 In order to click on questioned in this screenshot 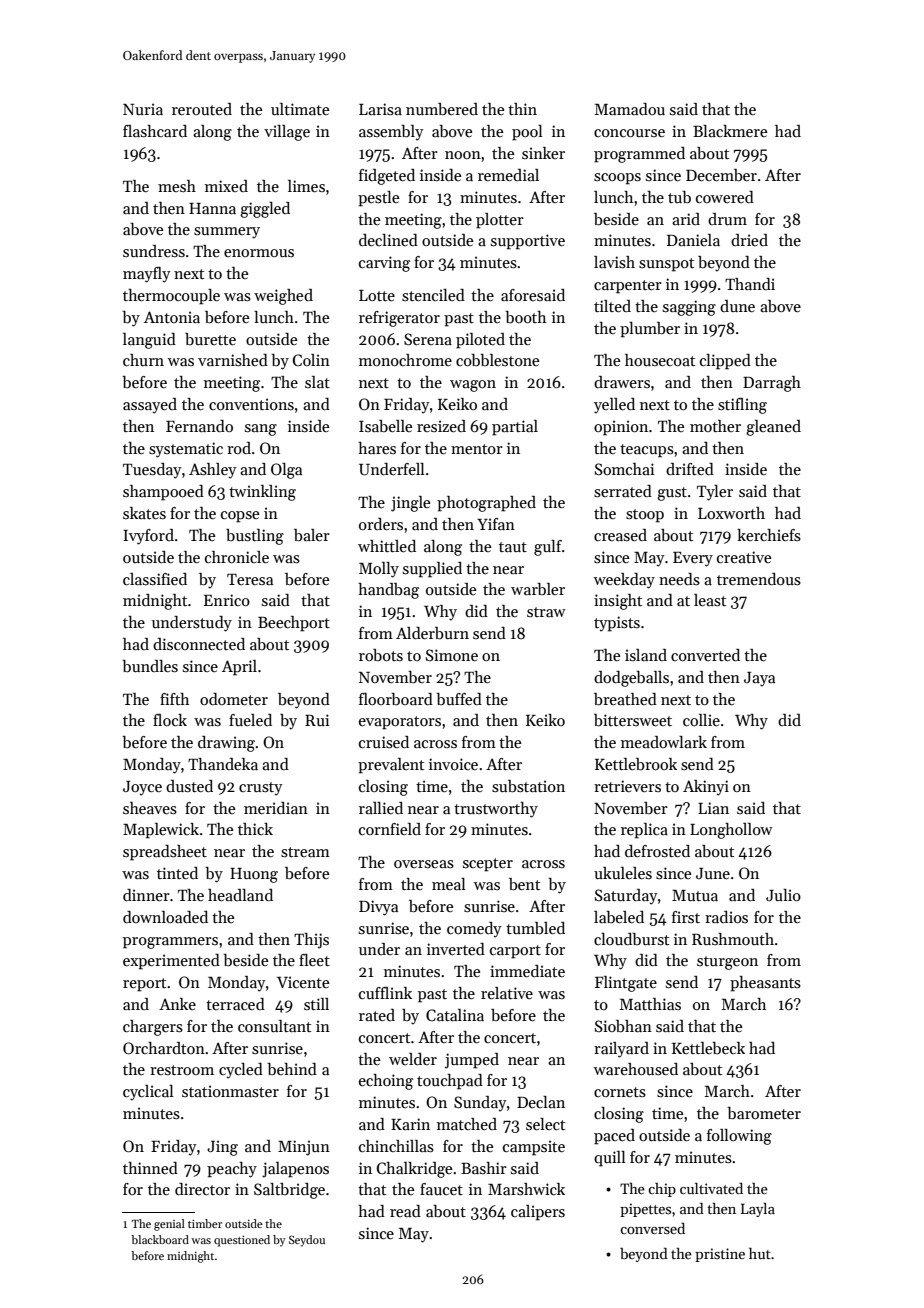, I will do `click(242, 1241)`.
